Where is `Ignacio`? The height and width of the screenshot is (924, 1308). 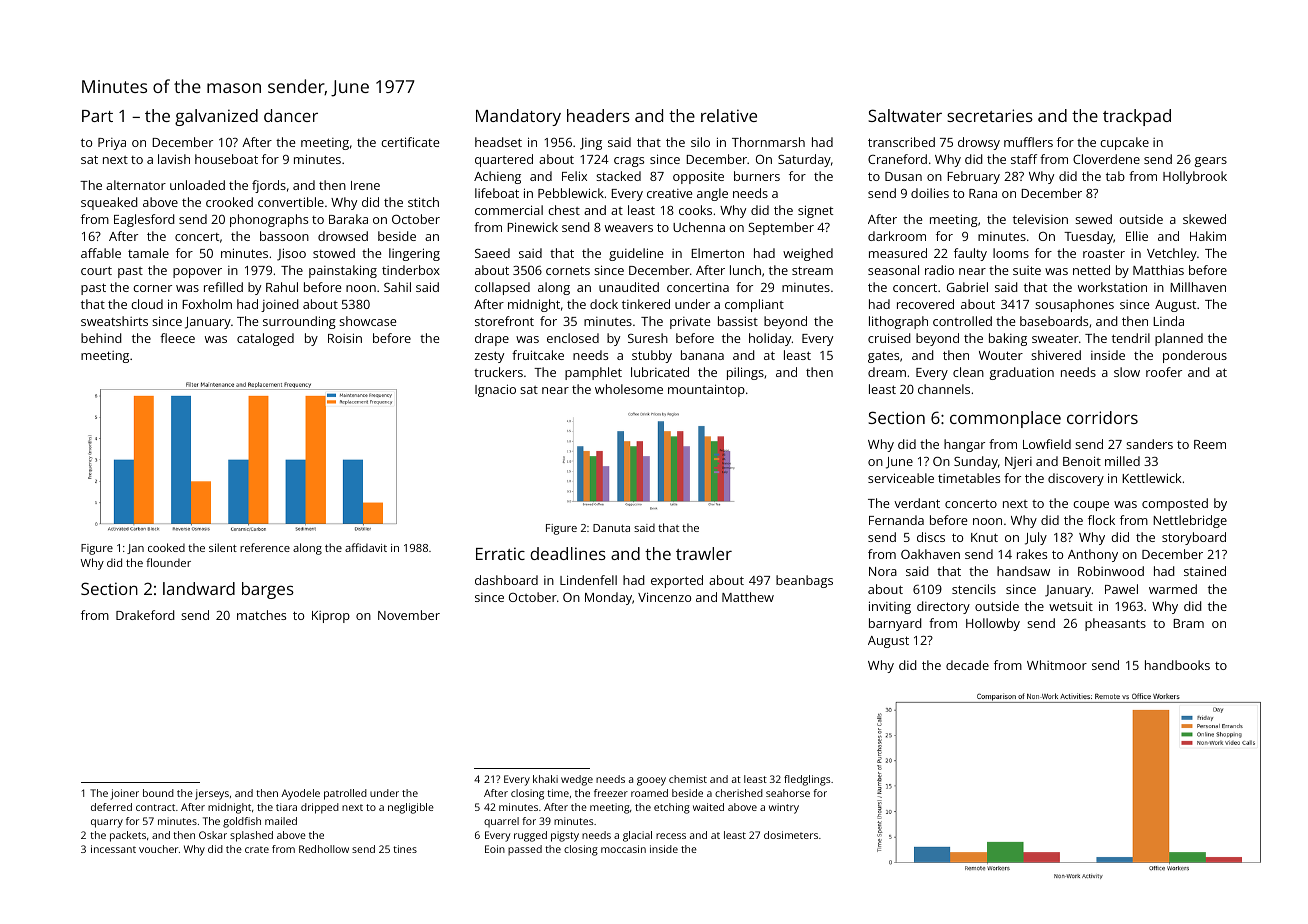 Ignacio is located at coordinates (495, 390).
